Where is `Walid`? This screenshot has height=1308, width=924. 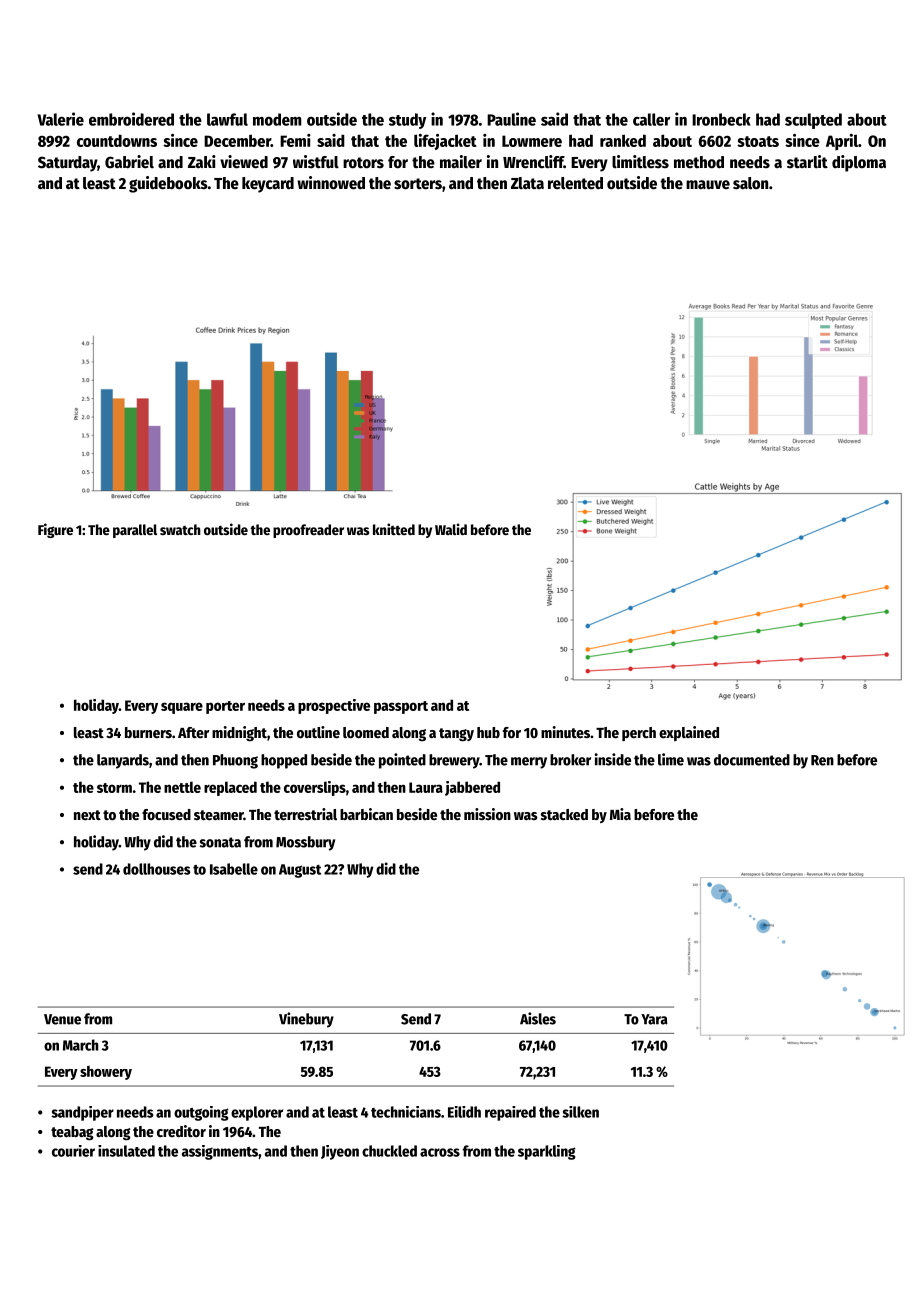
Walid is located at coordinates (451, 529).
